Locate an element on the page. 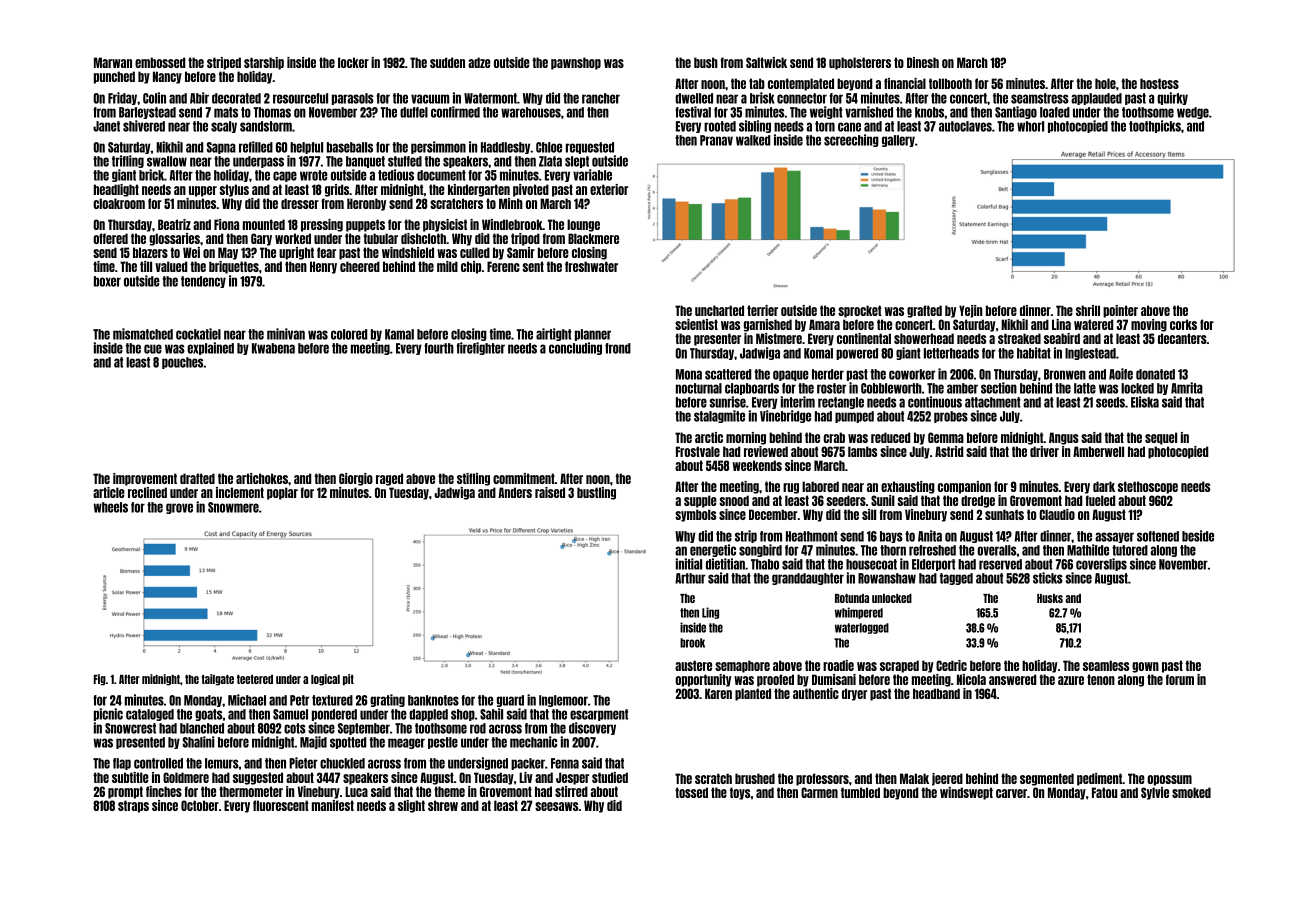 The height and width of the page is (924, 1308). stirred is located at coordinates (571, 791).
